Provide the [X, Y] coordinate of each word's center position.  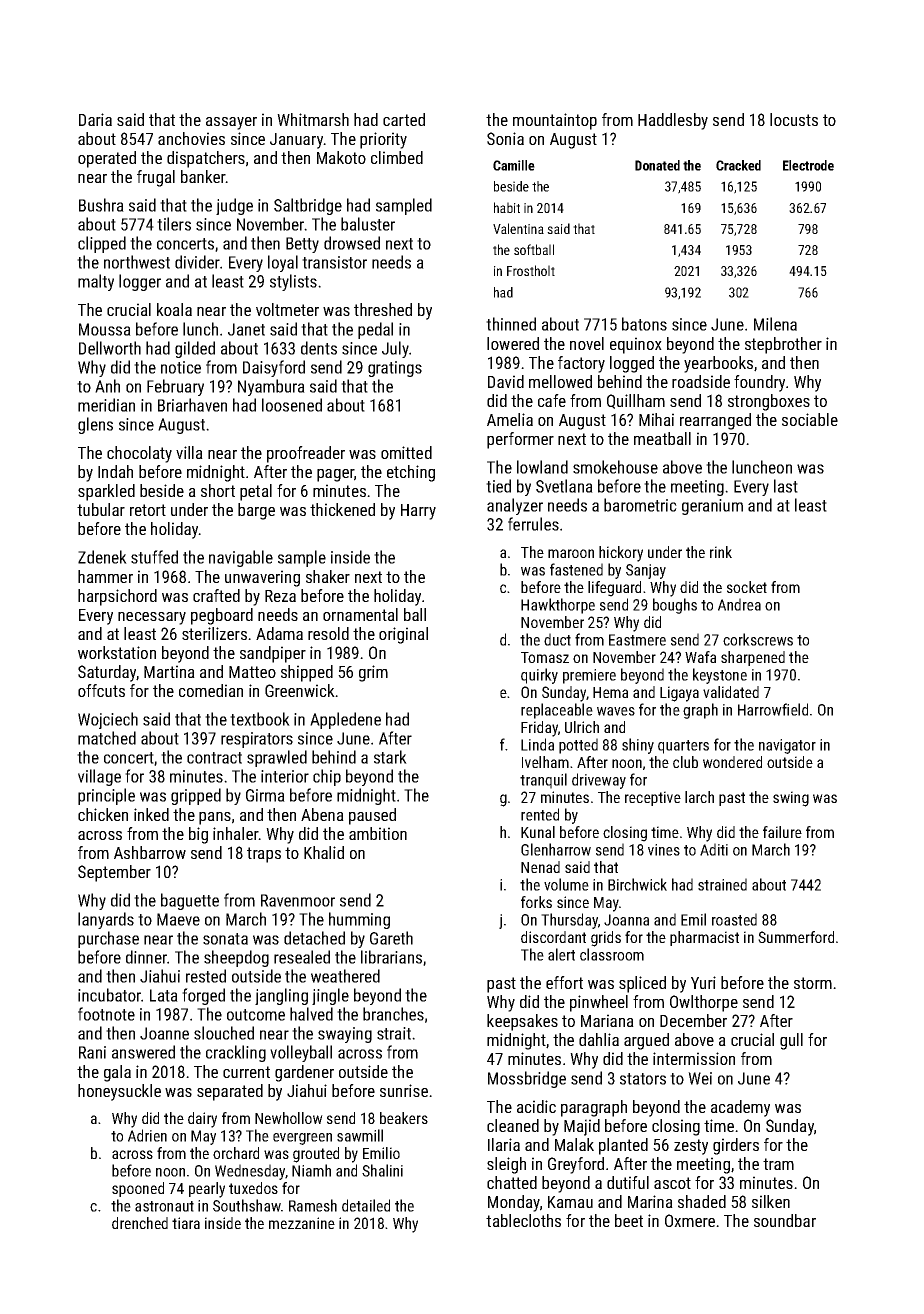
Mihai [656, 419]
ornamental [360, 614]
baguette [190, 901]
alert [561, 954]
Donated [657, 165]
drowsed [352, 243]
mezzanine [302, 1223]
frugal [156, 178]
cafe [552, 400]
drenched [140, 1223]
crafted [216, 595]
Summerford [796, 937]
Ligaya [679, 694]
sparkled [106, 492]
